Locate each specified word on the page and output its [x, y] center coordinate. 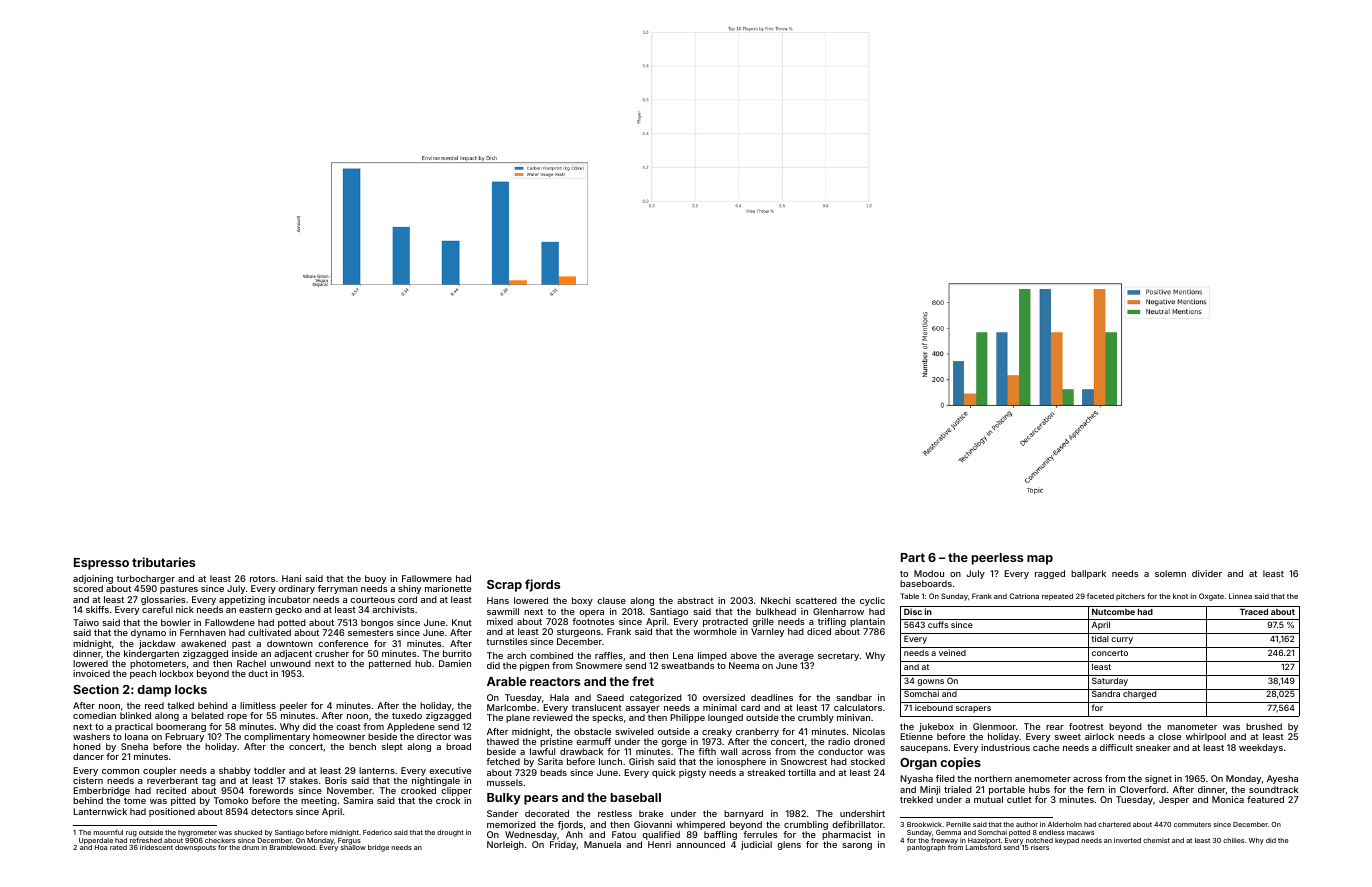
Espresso [101, 564]
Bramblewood [292, 847]
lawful [542, 751]
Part [913, 557]
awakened [203, 643]
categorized [656, 698]
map [1040, 560]
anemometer [1043, 779]
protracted [725, 622]
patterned [390, 664]
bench [362, 746]
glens [789, 845]
